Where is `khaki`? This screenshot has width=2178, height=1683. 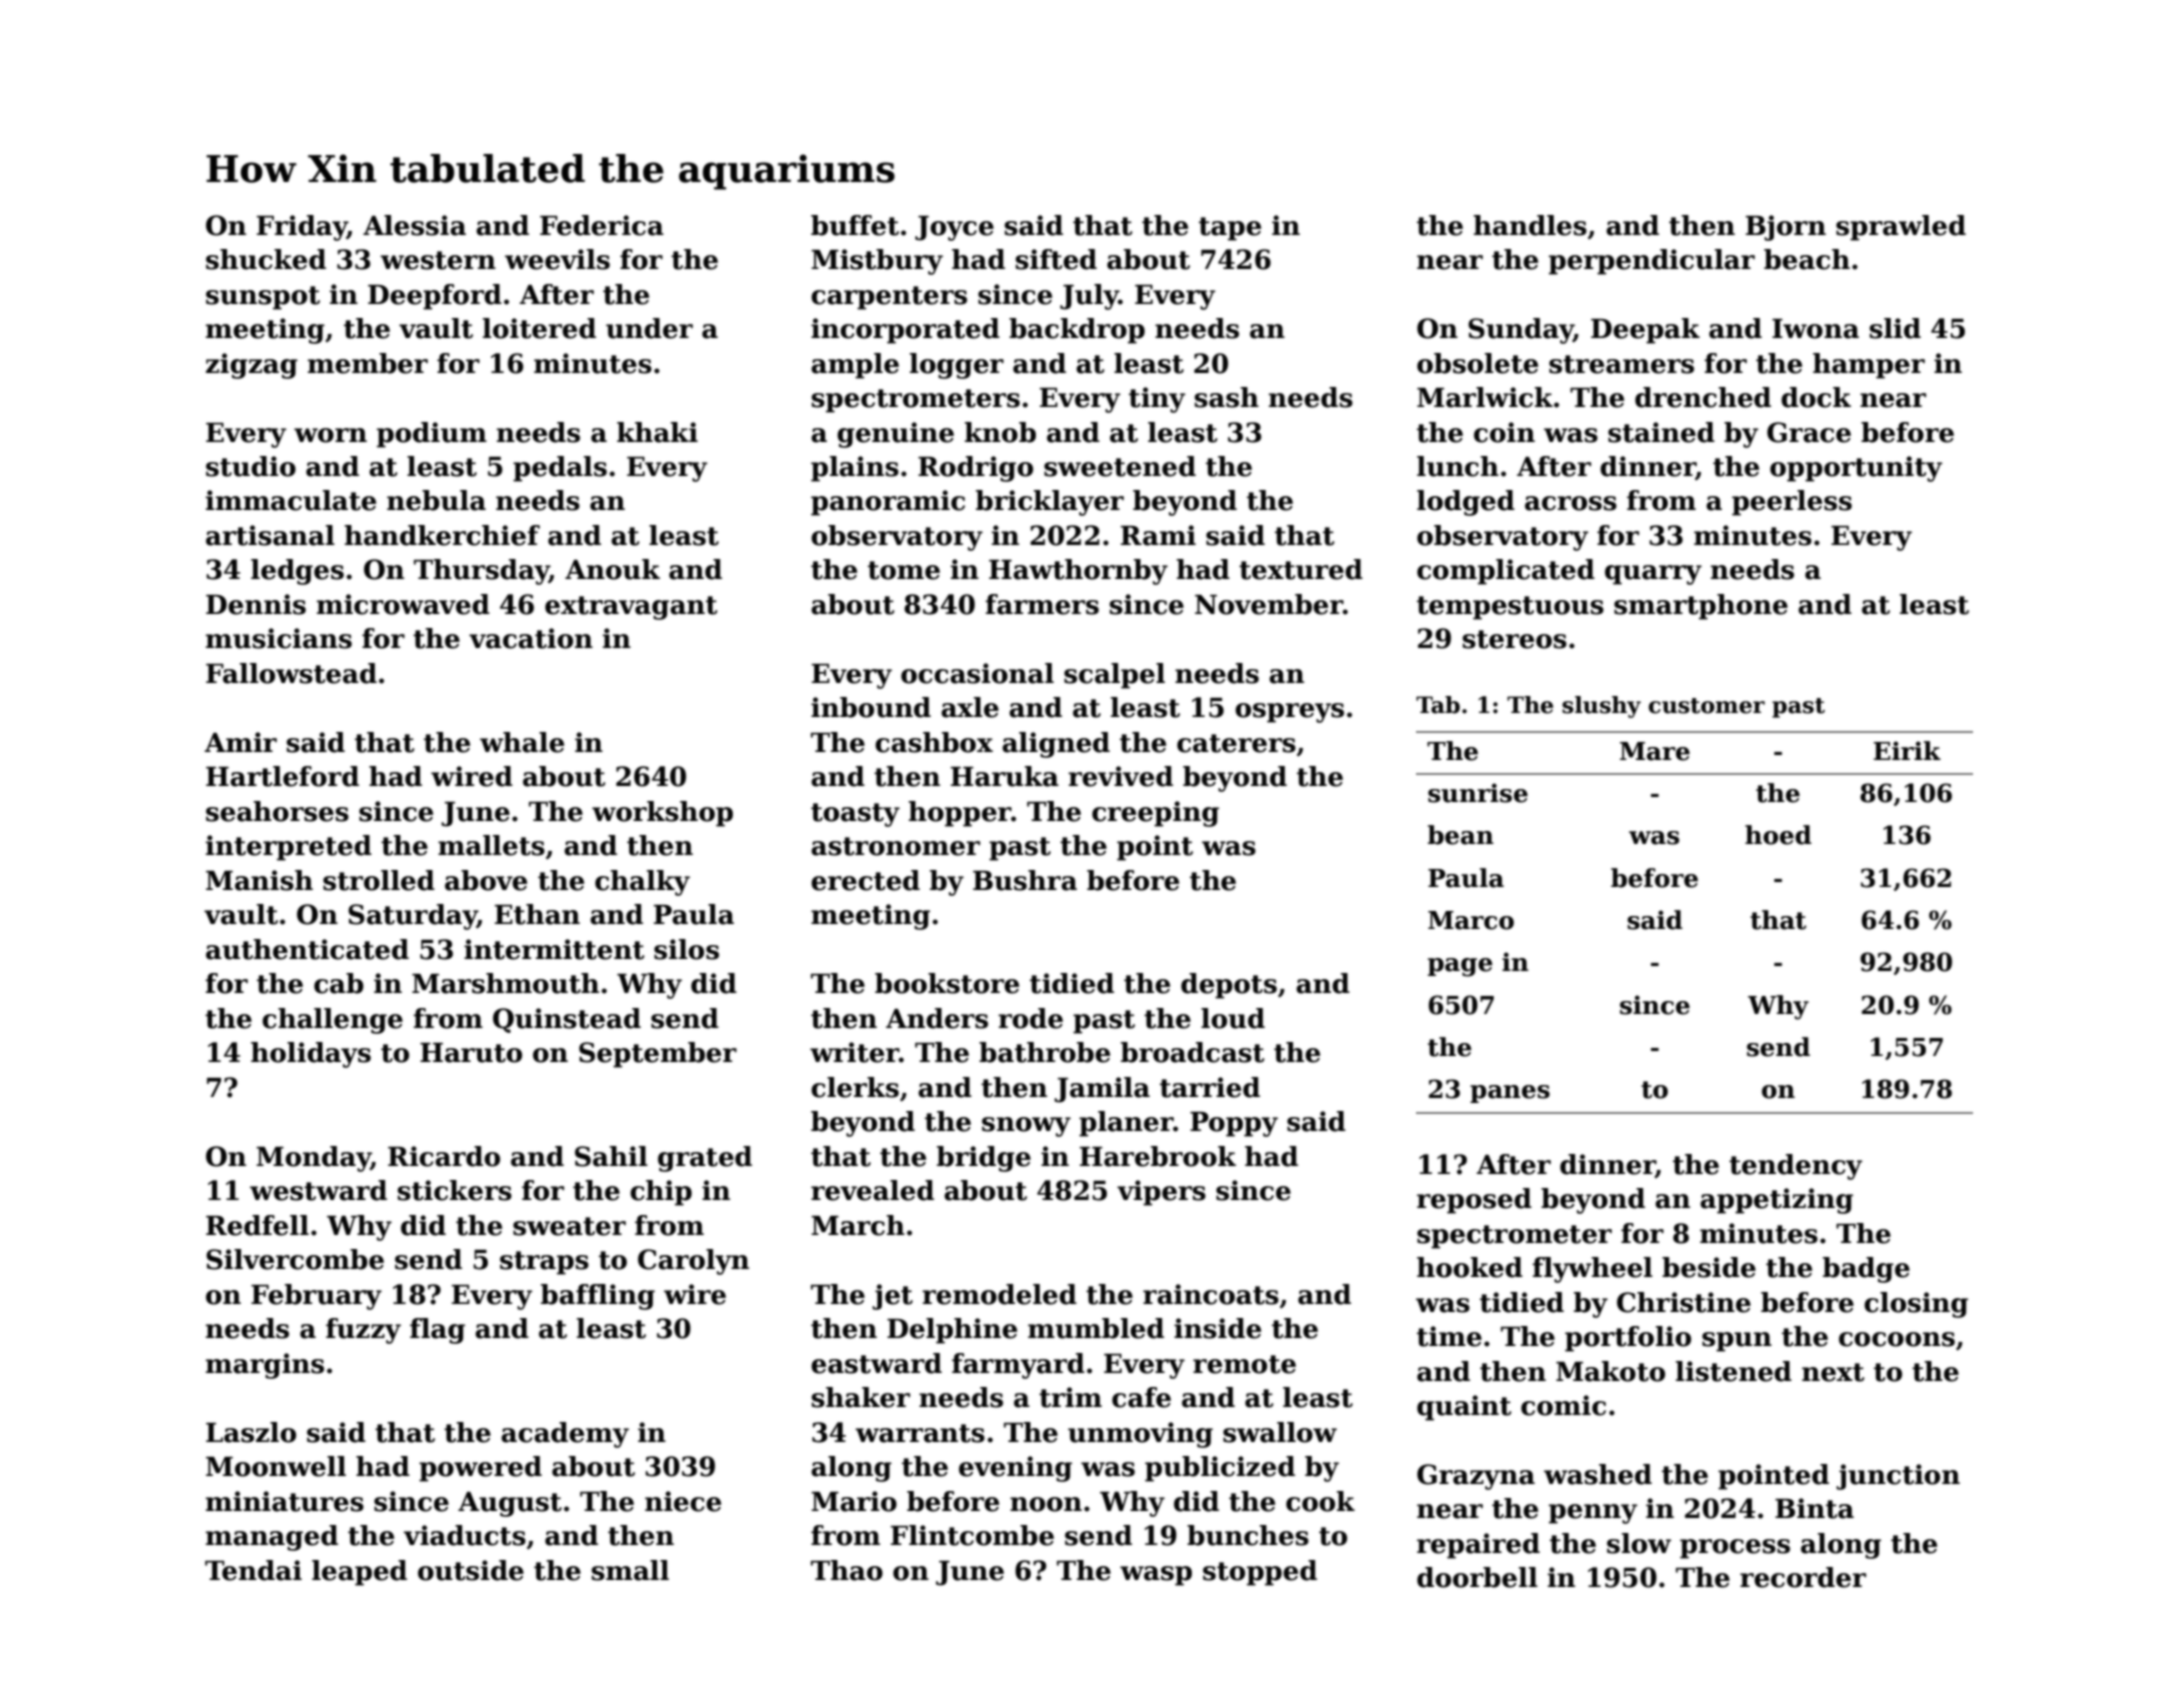 khaki is located at coordinates (657, 432).
